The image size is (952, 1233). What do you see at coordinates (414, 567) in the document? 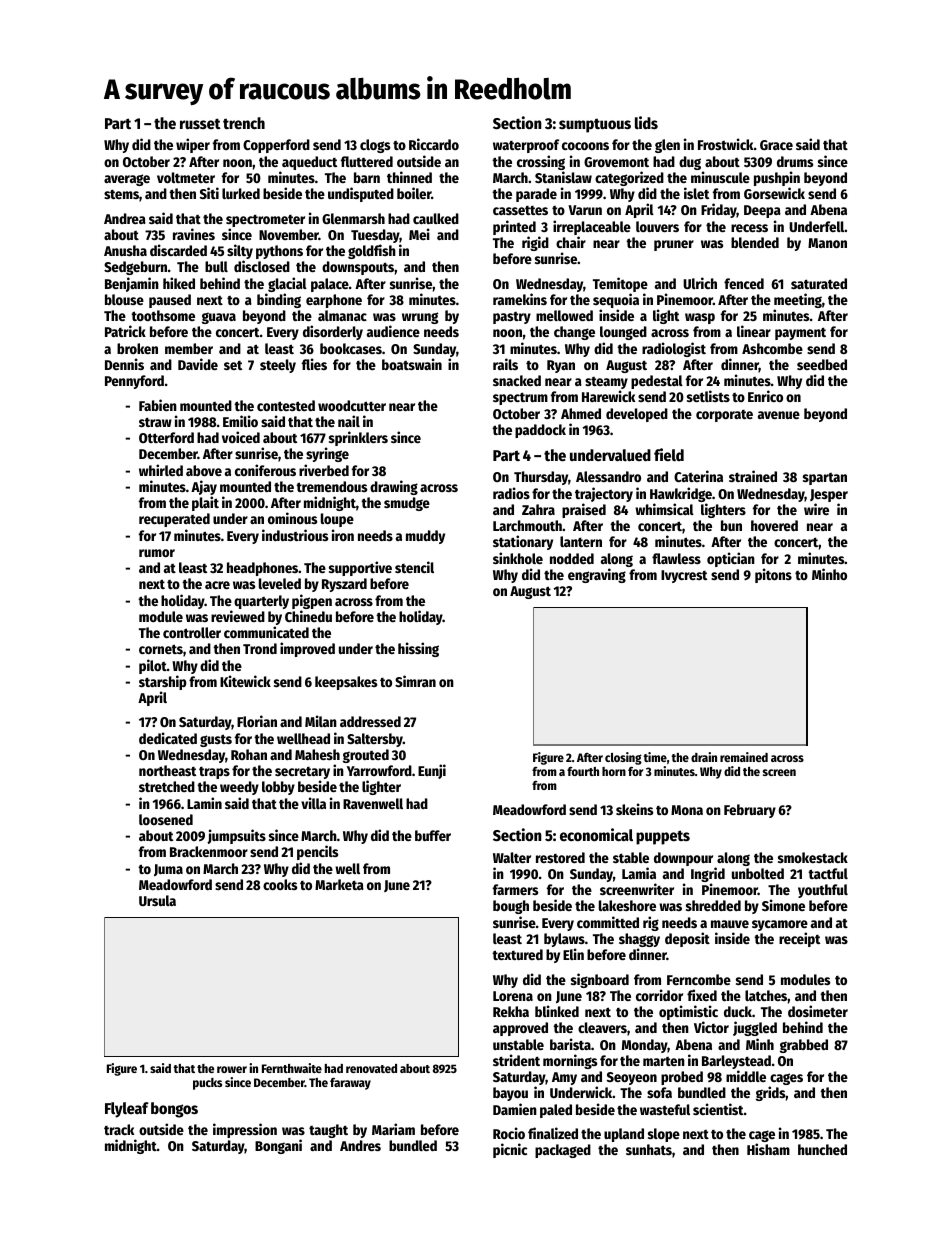
I see `stencil` at bounding box center [414, 567].
